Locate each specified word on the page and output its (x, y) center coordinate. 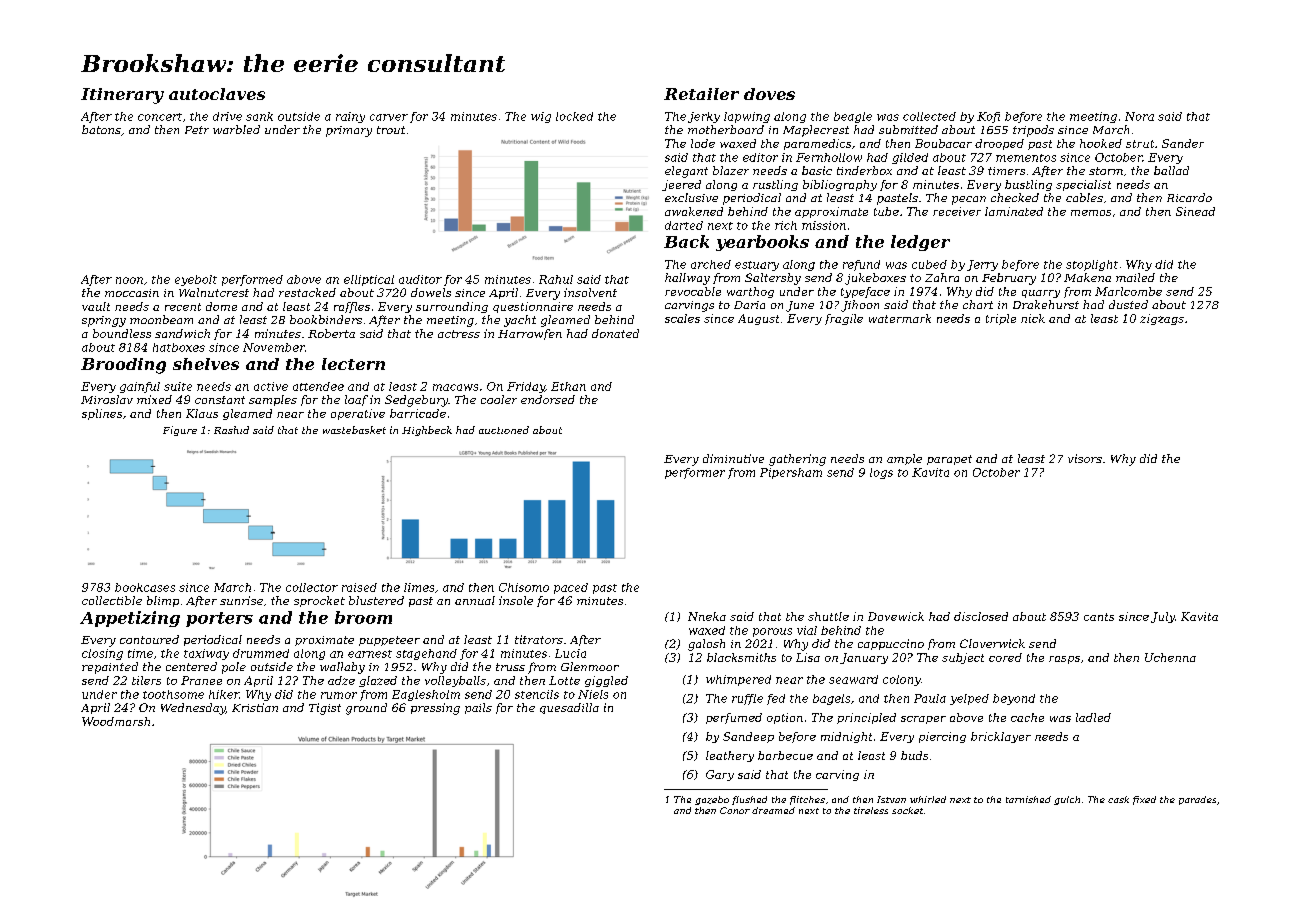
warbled (236, 129)
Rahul (556, 279)
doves (769, 94)
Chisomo (524, 587)
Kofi (988, 117)
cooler (499, 399)
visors (1085, 458)
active (271, 386)
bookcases (145, 587)
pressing (435, 709)
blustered (376, 600)
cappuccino (891, 644)
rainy (350, 117)
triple (1001, 319)
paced (571, 588)
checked (1015, 197)
